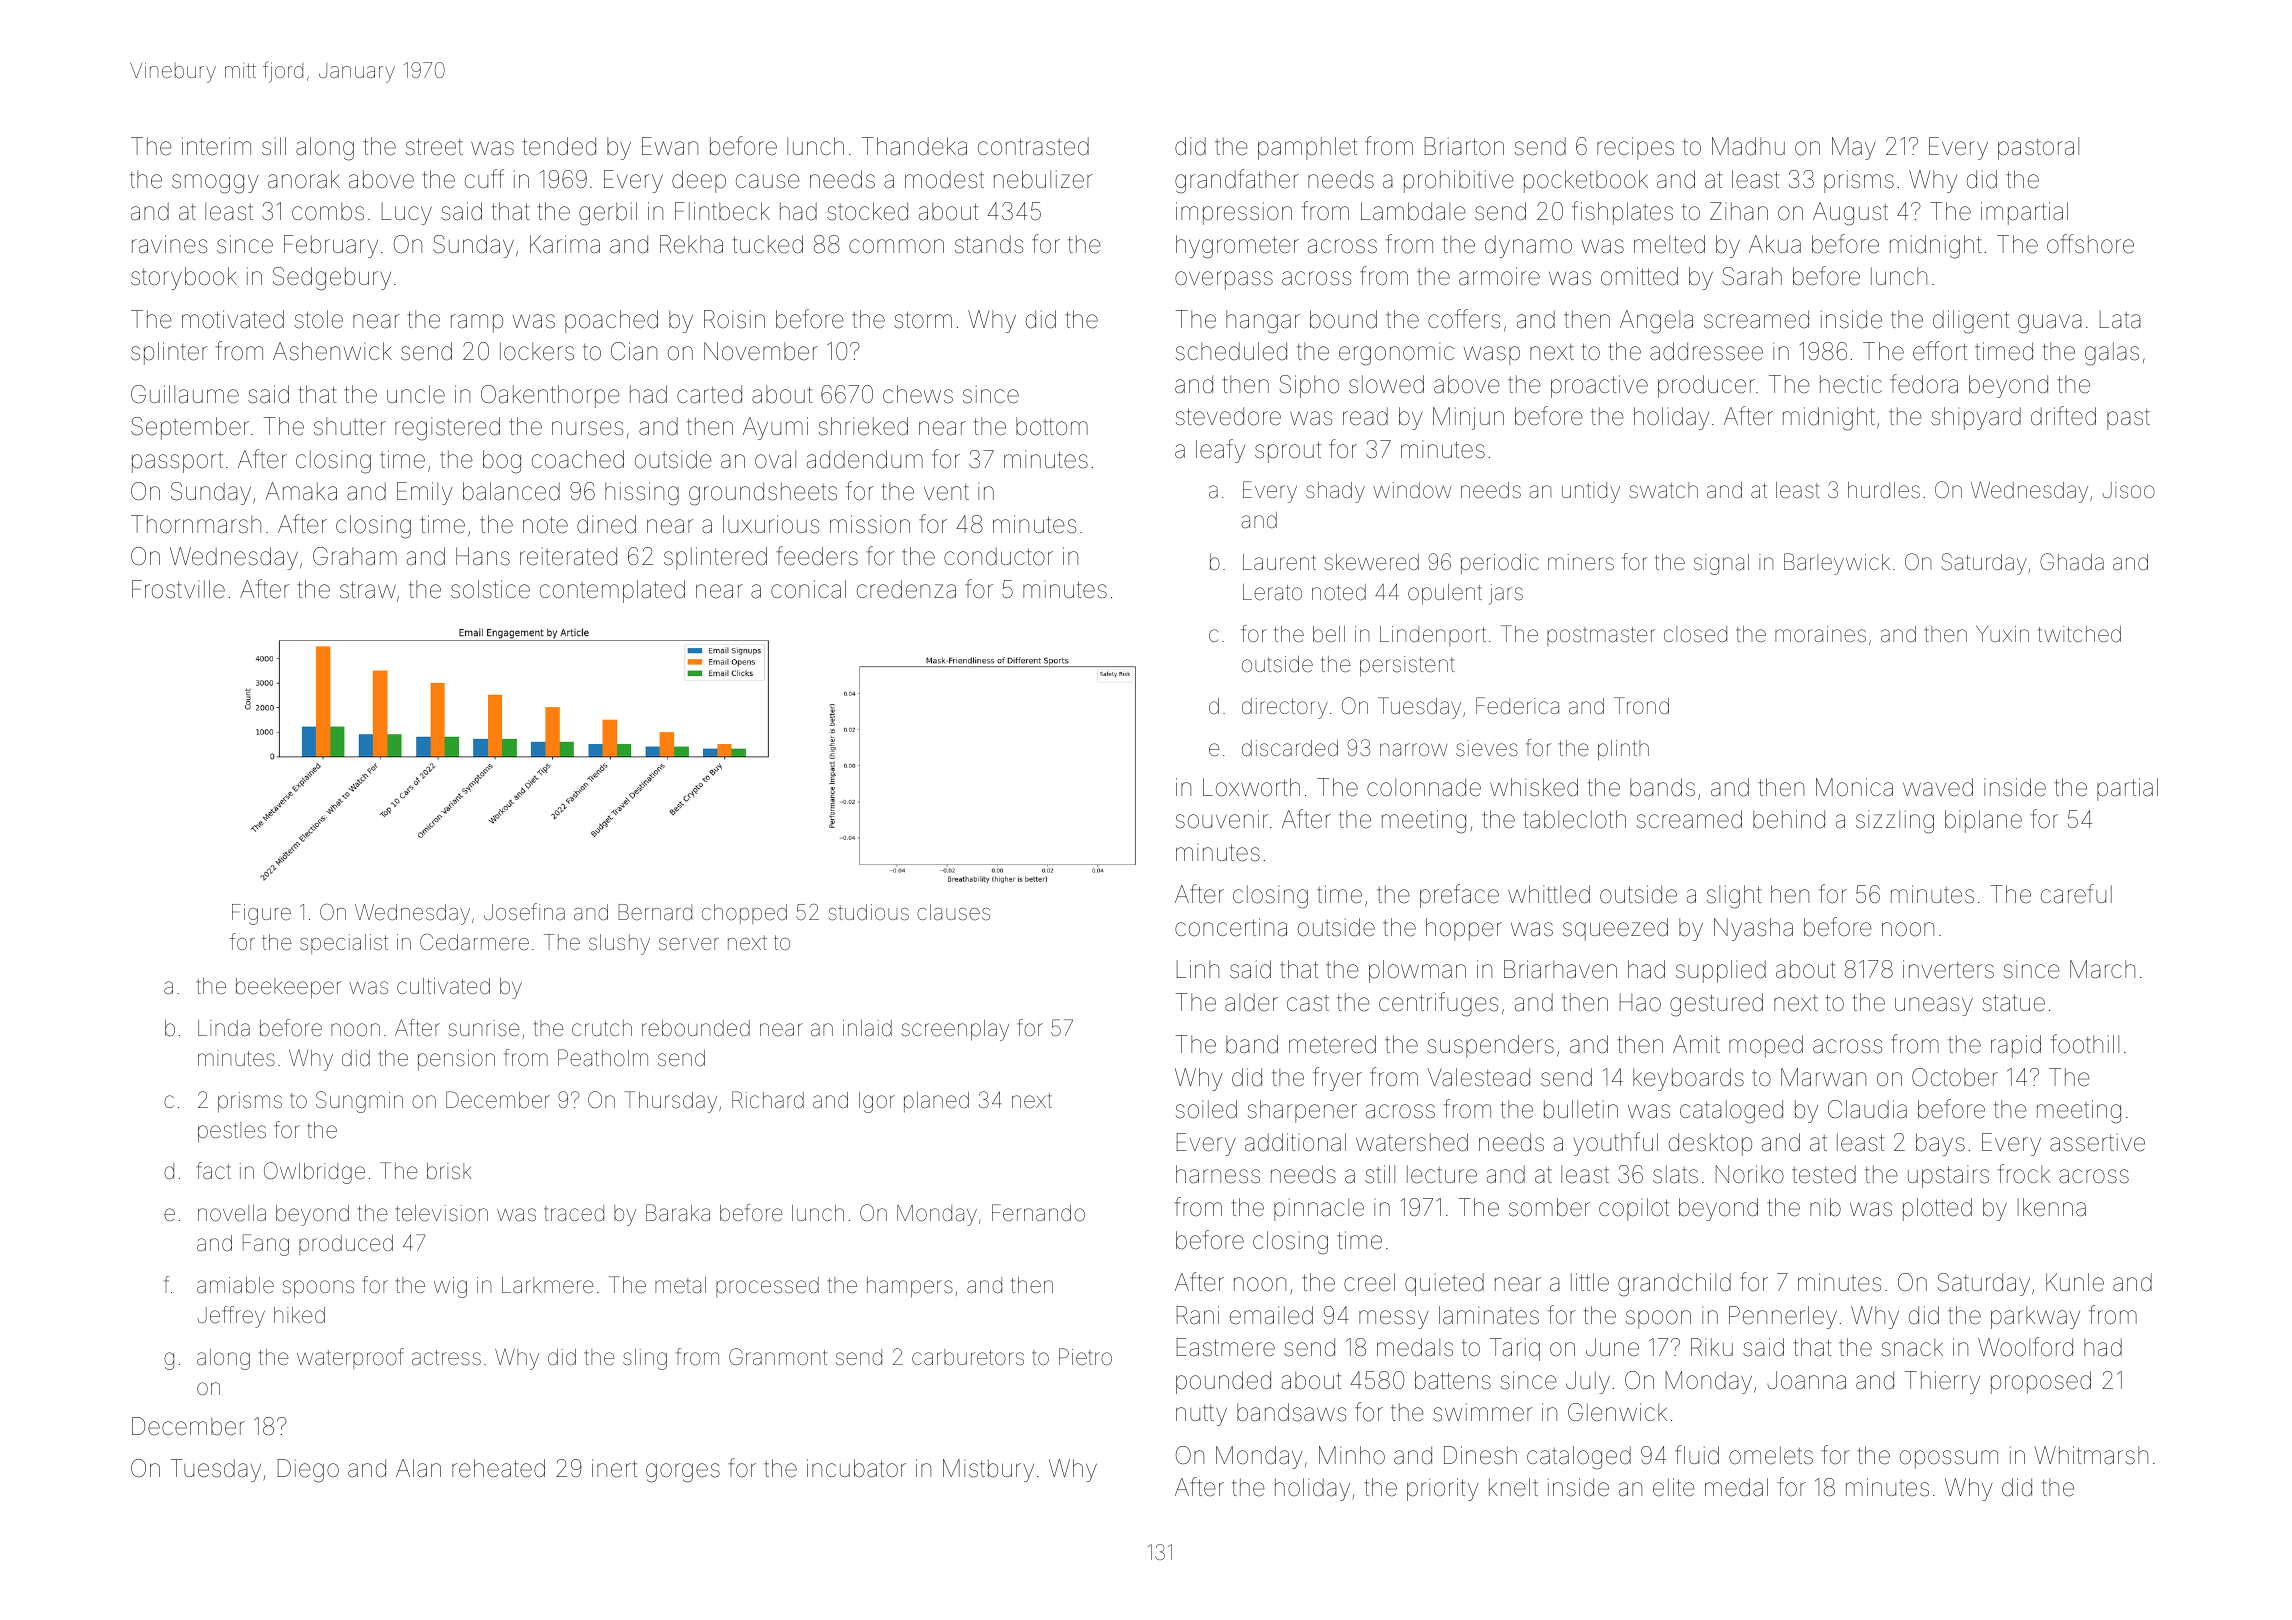 This page has height=1620, width=2292. I want to click on slight, so click(1734, 897).
